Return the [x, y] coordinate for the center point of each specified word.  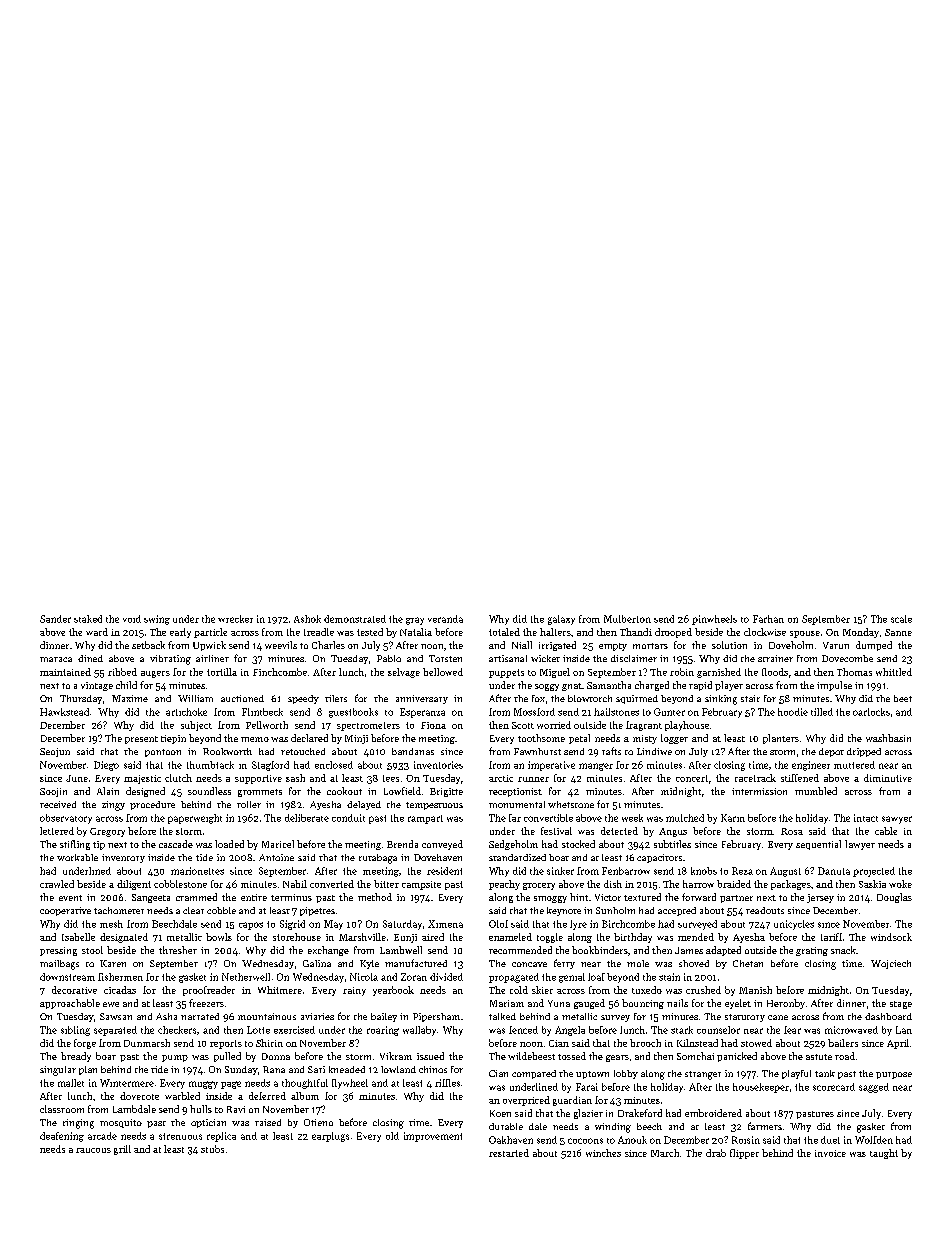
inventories [438, 765]
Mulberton [627, 619]
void [132, 619]
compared [534, 1074]
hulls [201, 1109]
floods [775, 672]
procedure [152, 805]
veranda [445, 619]
